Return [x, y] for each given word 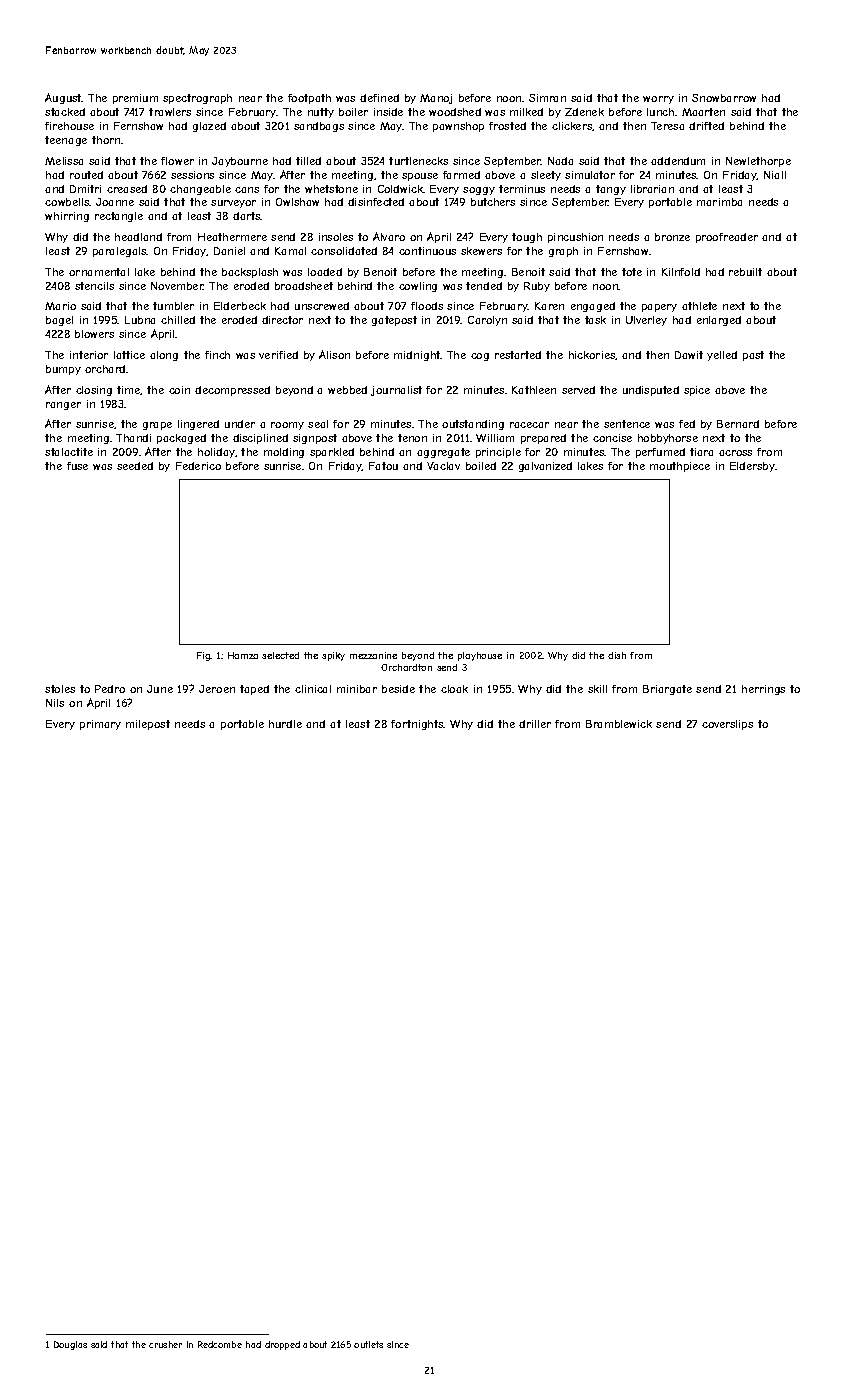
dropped [282, 1345]
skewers [481, 251]
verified [278, 355]
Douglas [70, 1345]
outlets [368, 1344]
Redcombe [220, 1344]
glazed [209, 127]
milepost [148, 725]
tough [527, 238]
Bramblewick [619, 724]
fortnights [417, 725]
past [753, 356]
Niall [775, 175]
